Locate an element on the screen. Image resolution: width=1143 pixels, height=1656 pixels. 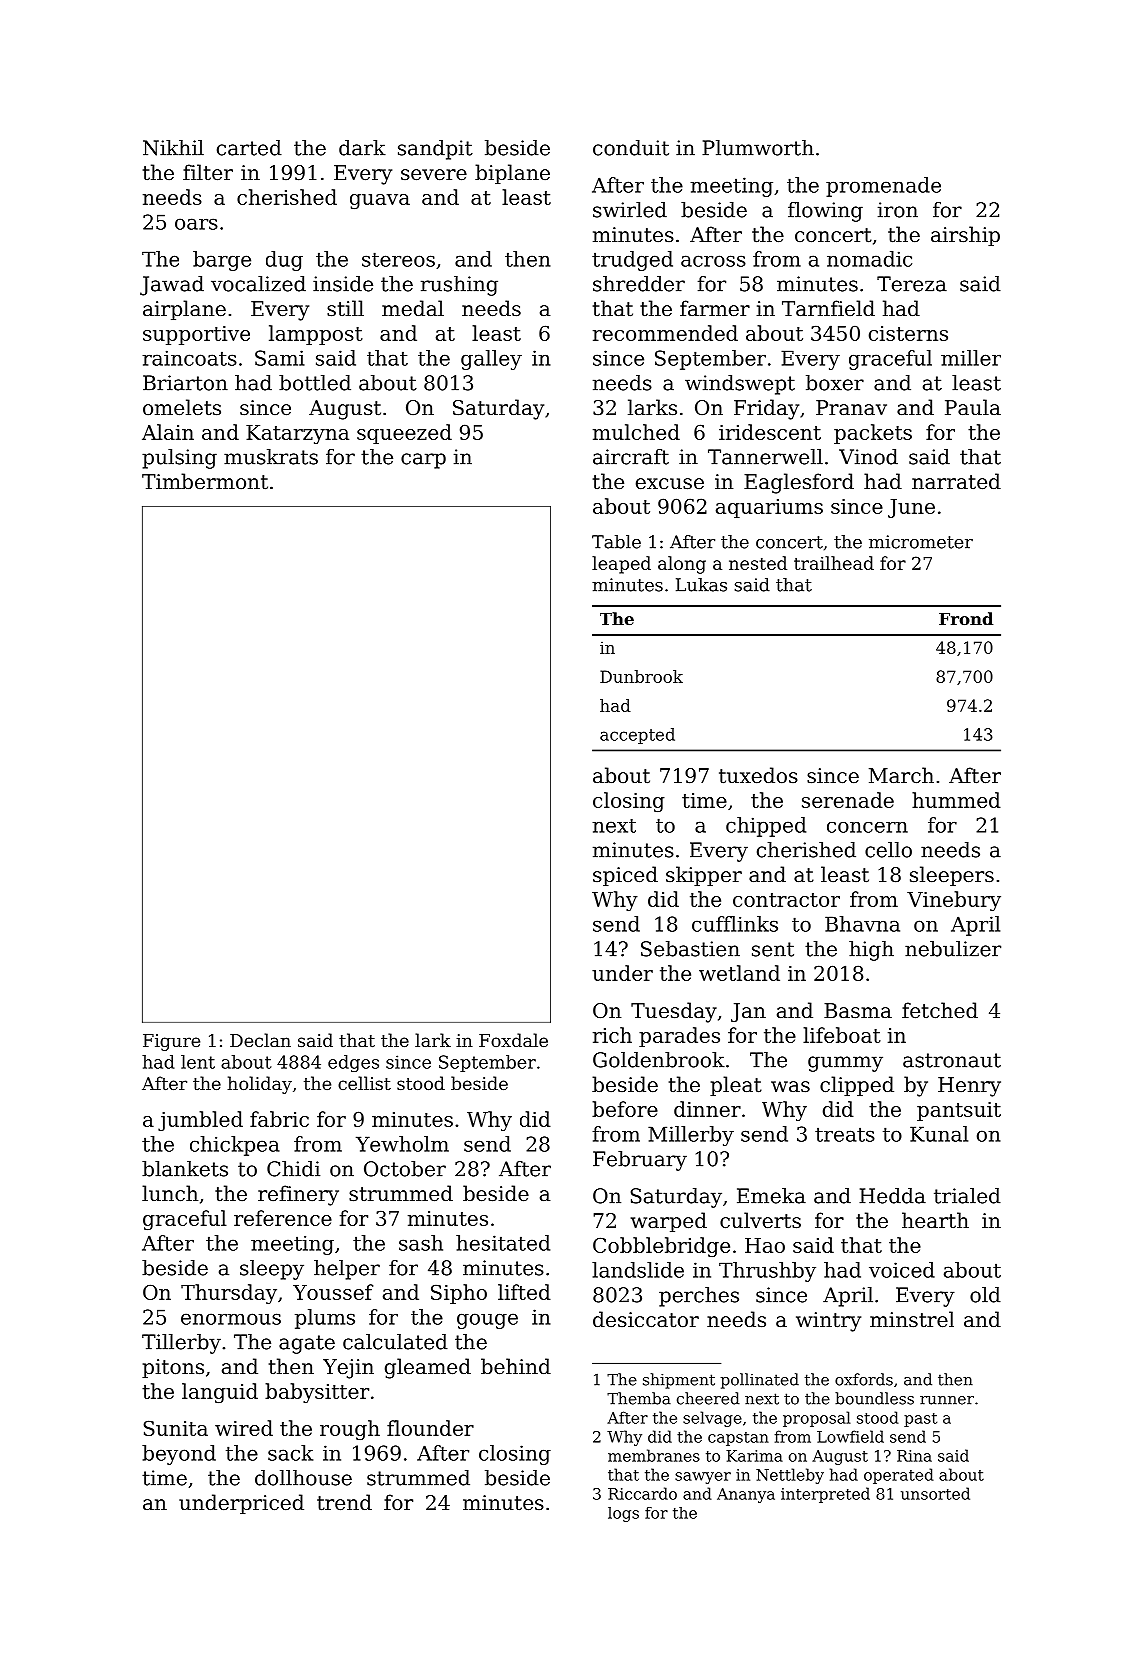
sandpit is located at coordinates (435, 150).
